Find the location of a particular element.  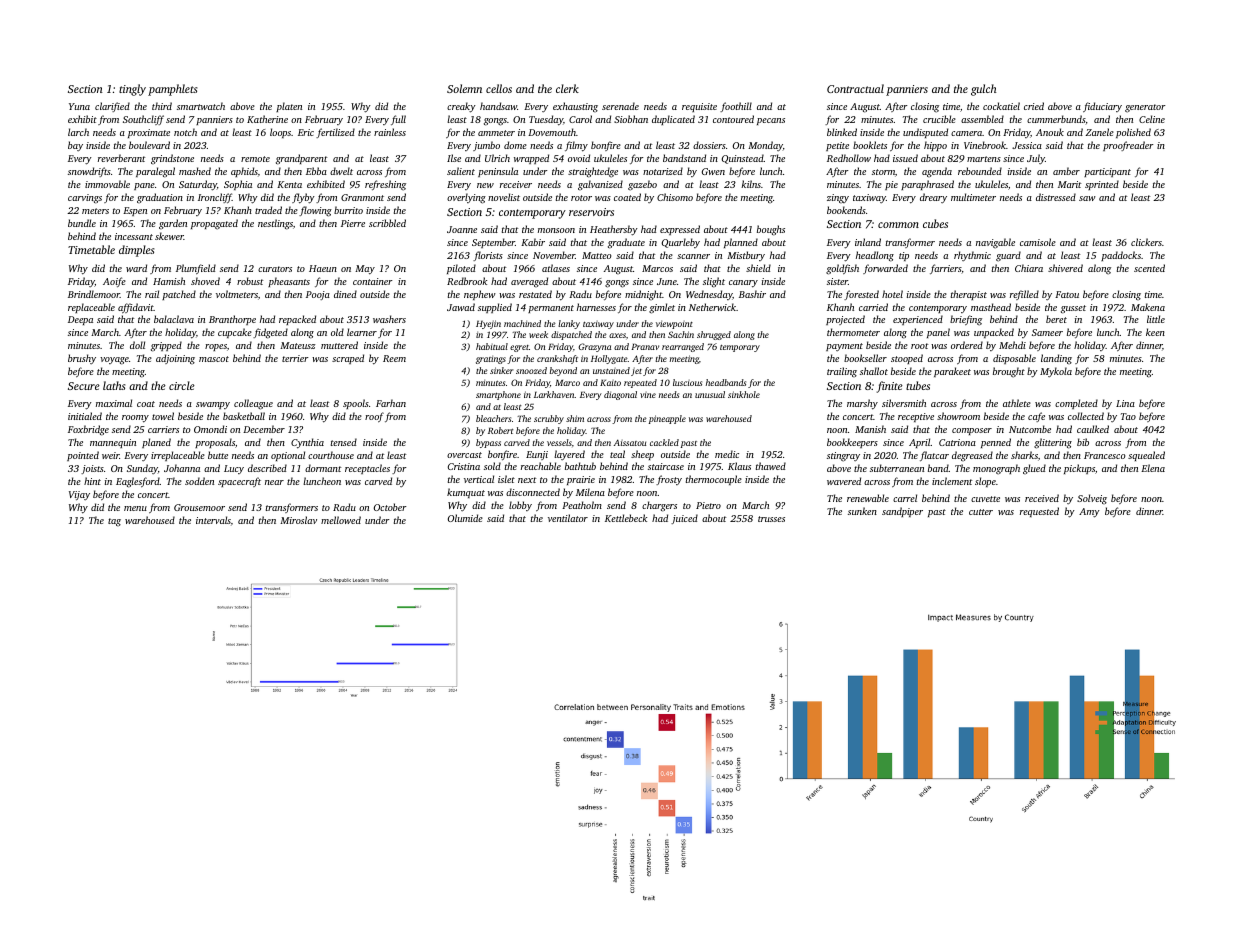

pamphlets is located at coordinates (172, 90).
